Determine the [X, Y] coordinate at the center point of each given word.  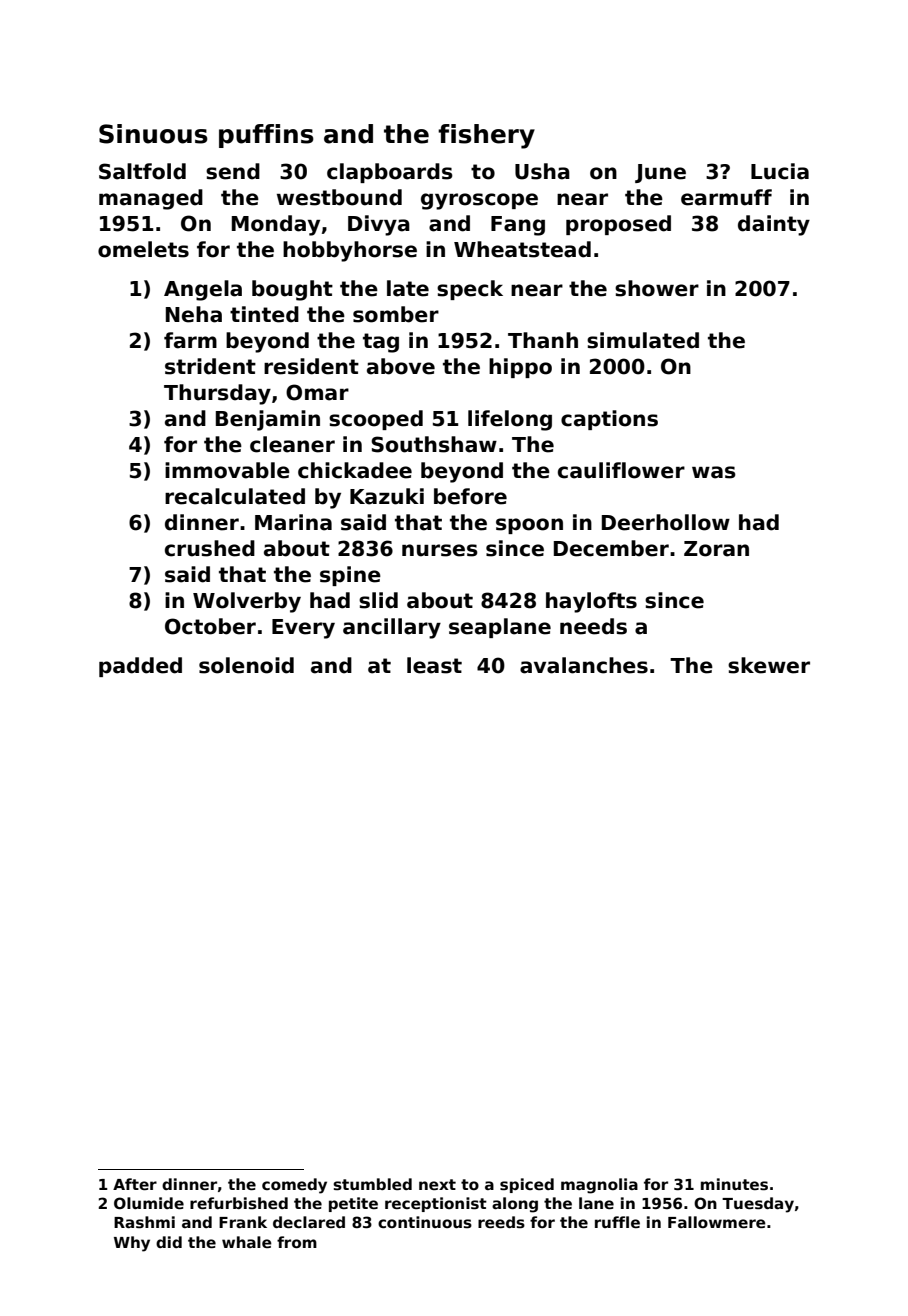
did [169, 1242]
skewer [769, 665]
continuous [425, 1222]
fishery [486, 136]
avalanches [584, 665]
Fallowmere [717, 1222]
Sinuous [153, 134]
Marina [293, 522]
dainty [774, 225]
